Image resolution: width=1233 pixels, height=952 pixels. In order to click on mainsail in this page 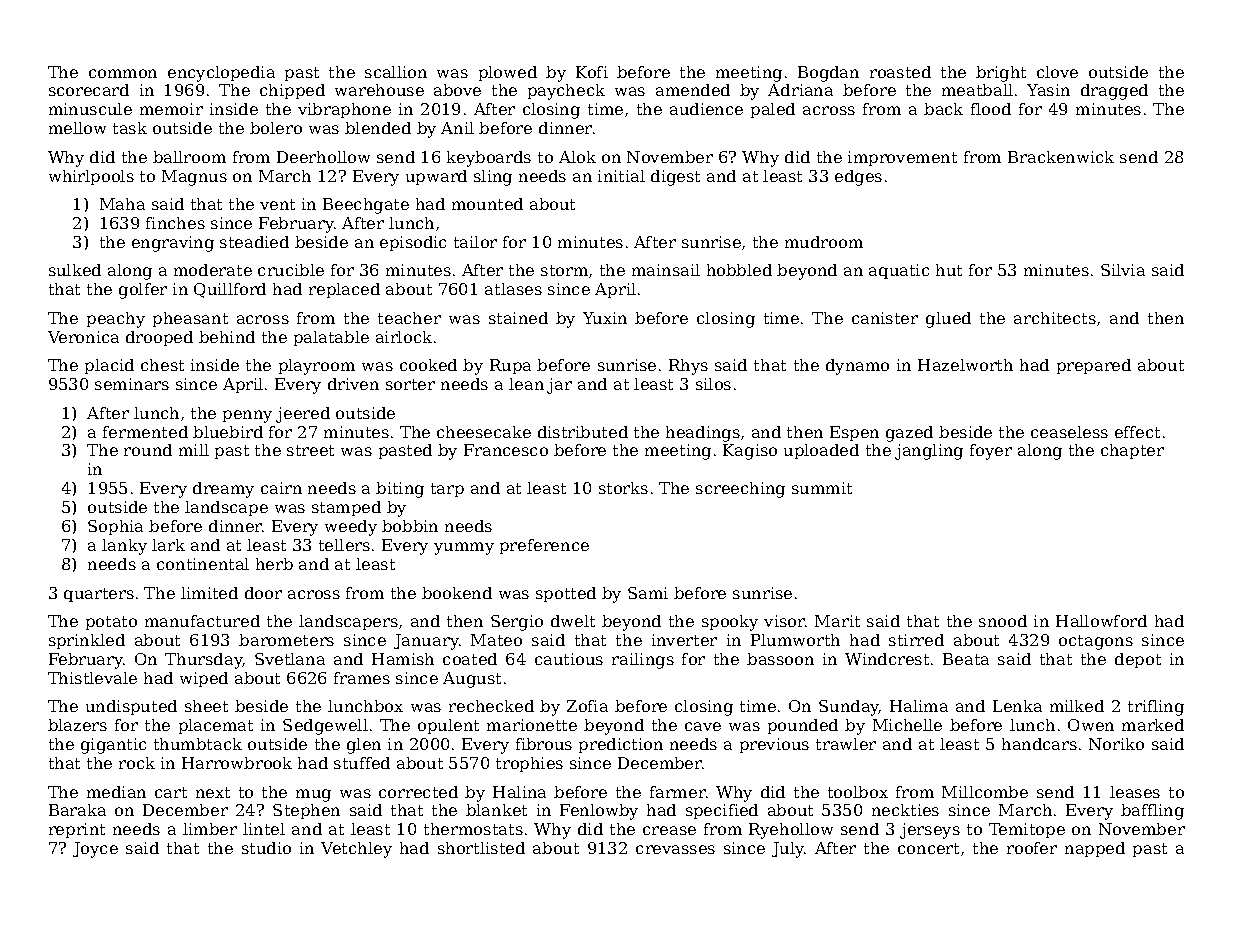, I will do `click(666, 270)`.
